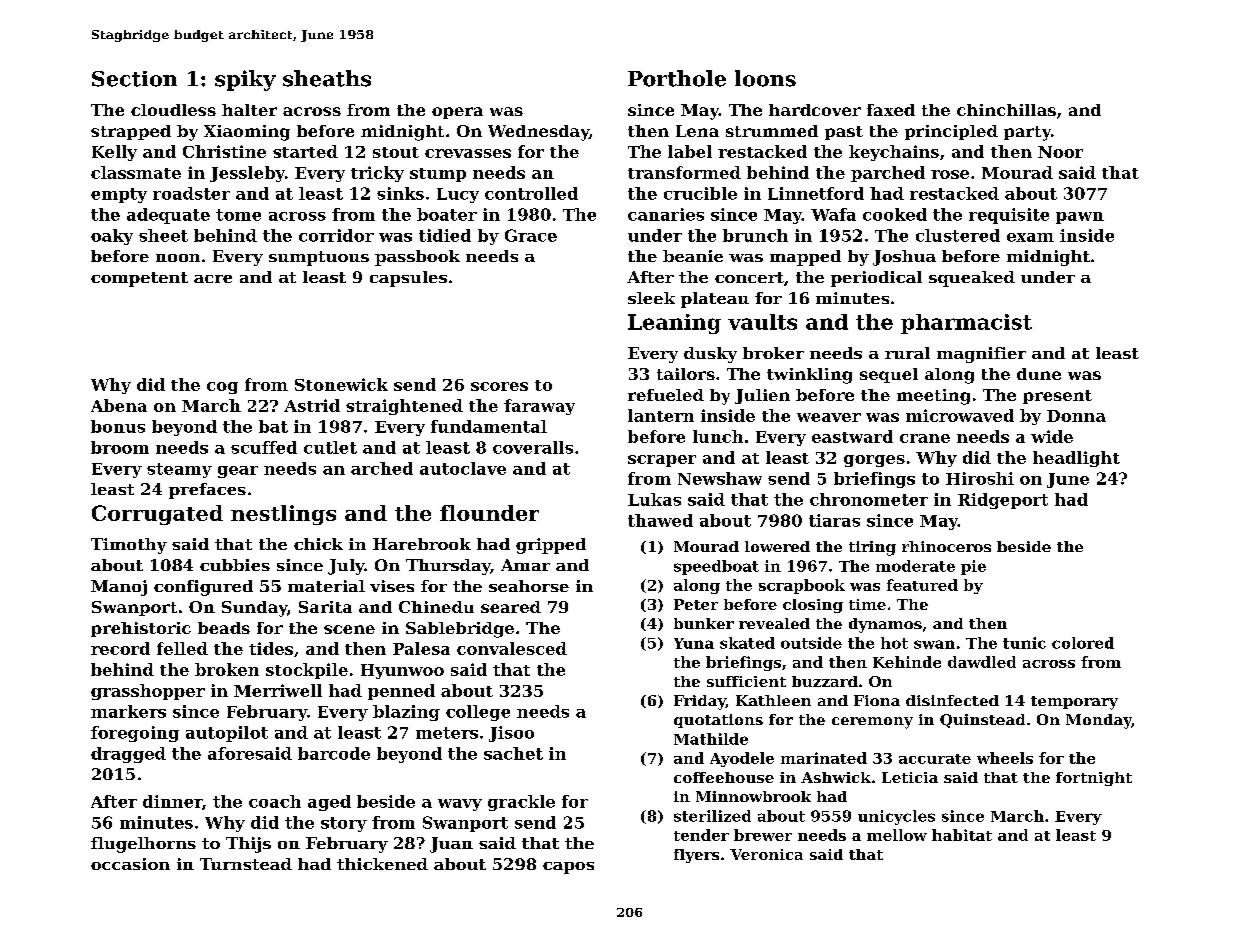  Describe the element at coordinates (952, 700) in the document. I see `disinfected` at that location.
